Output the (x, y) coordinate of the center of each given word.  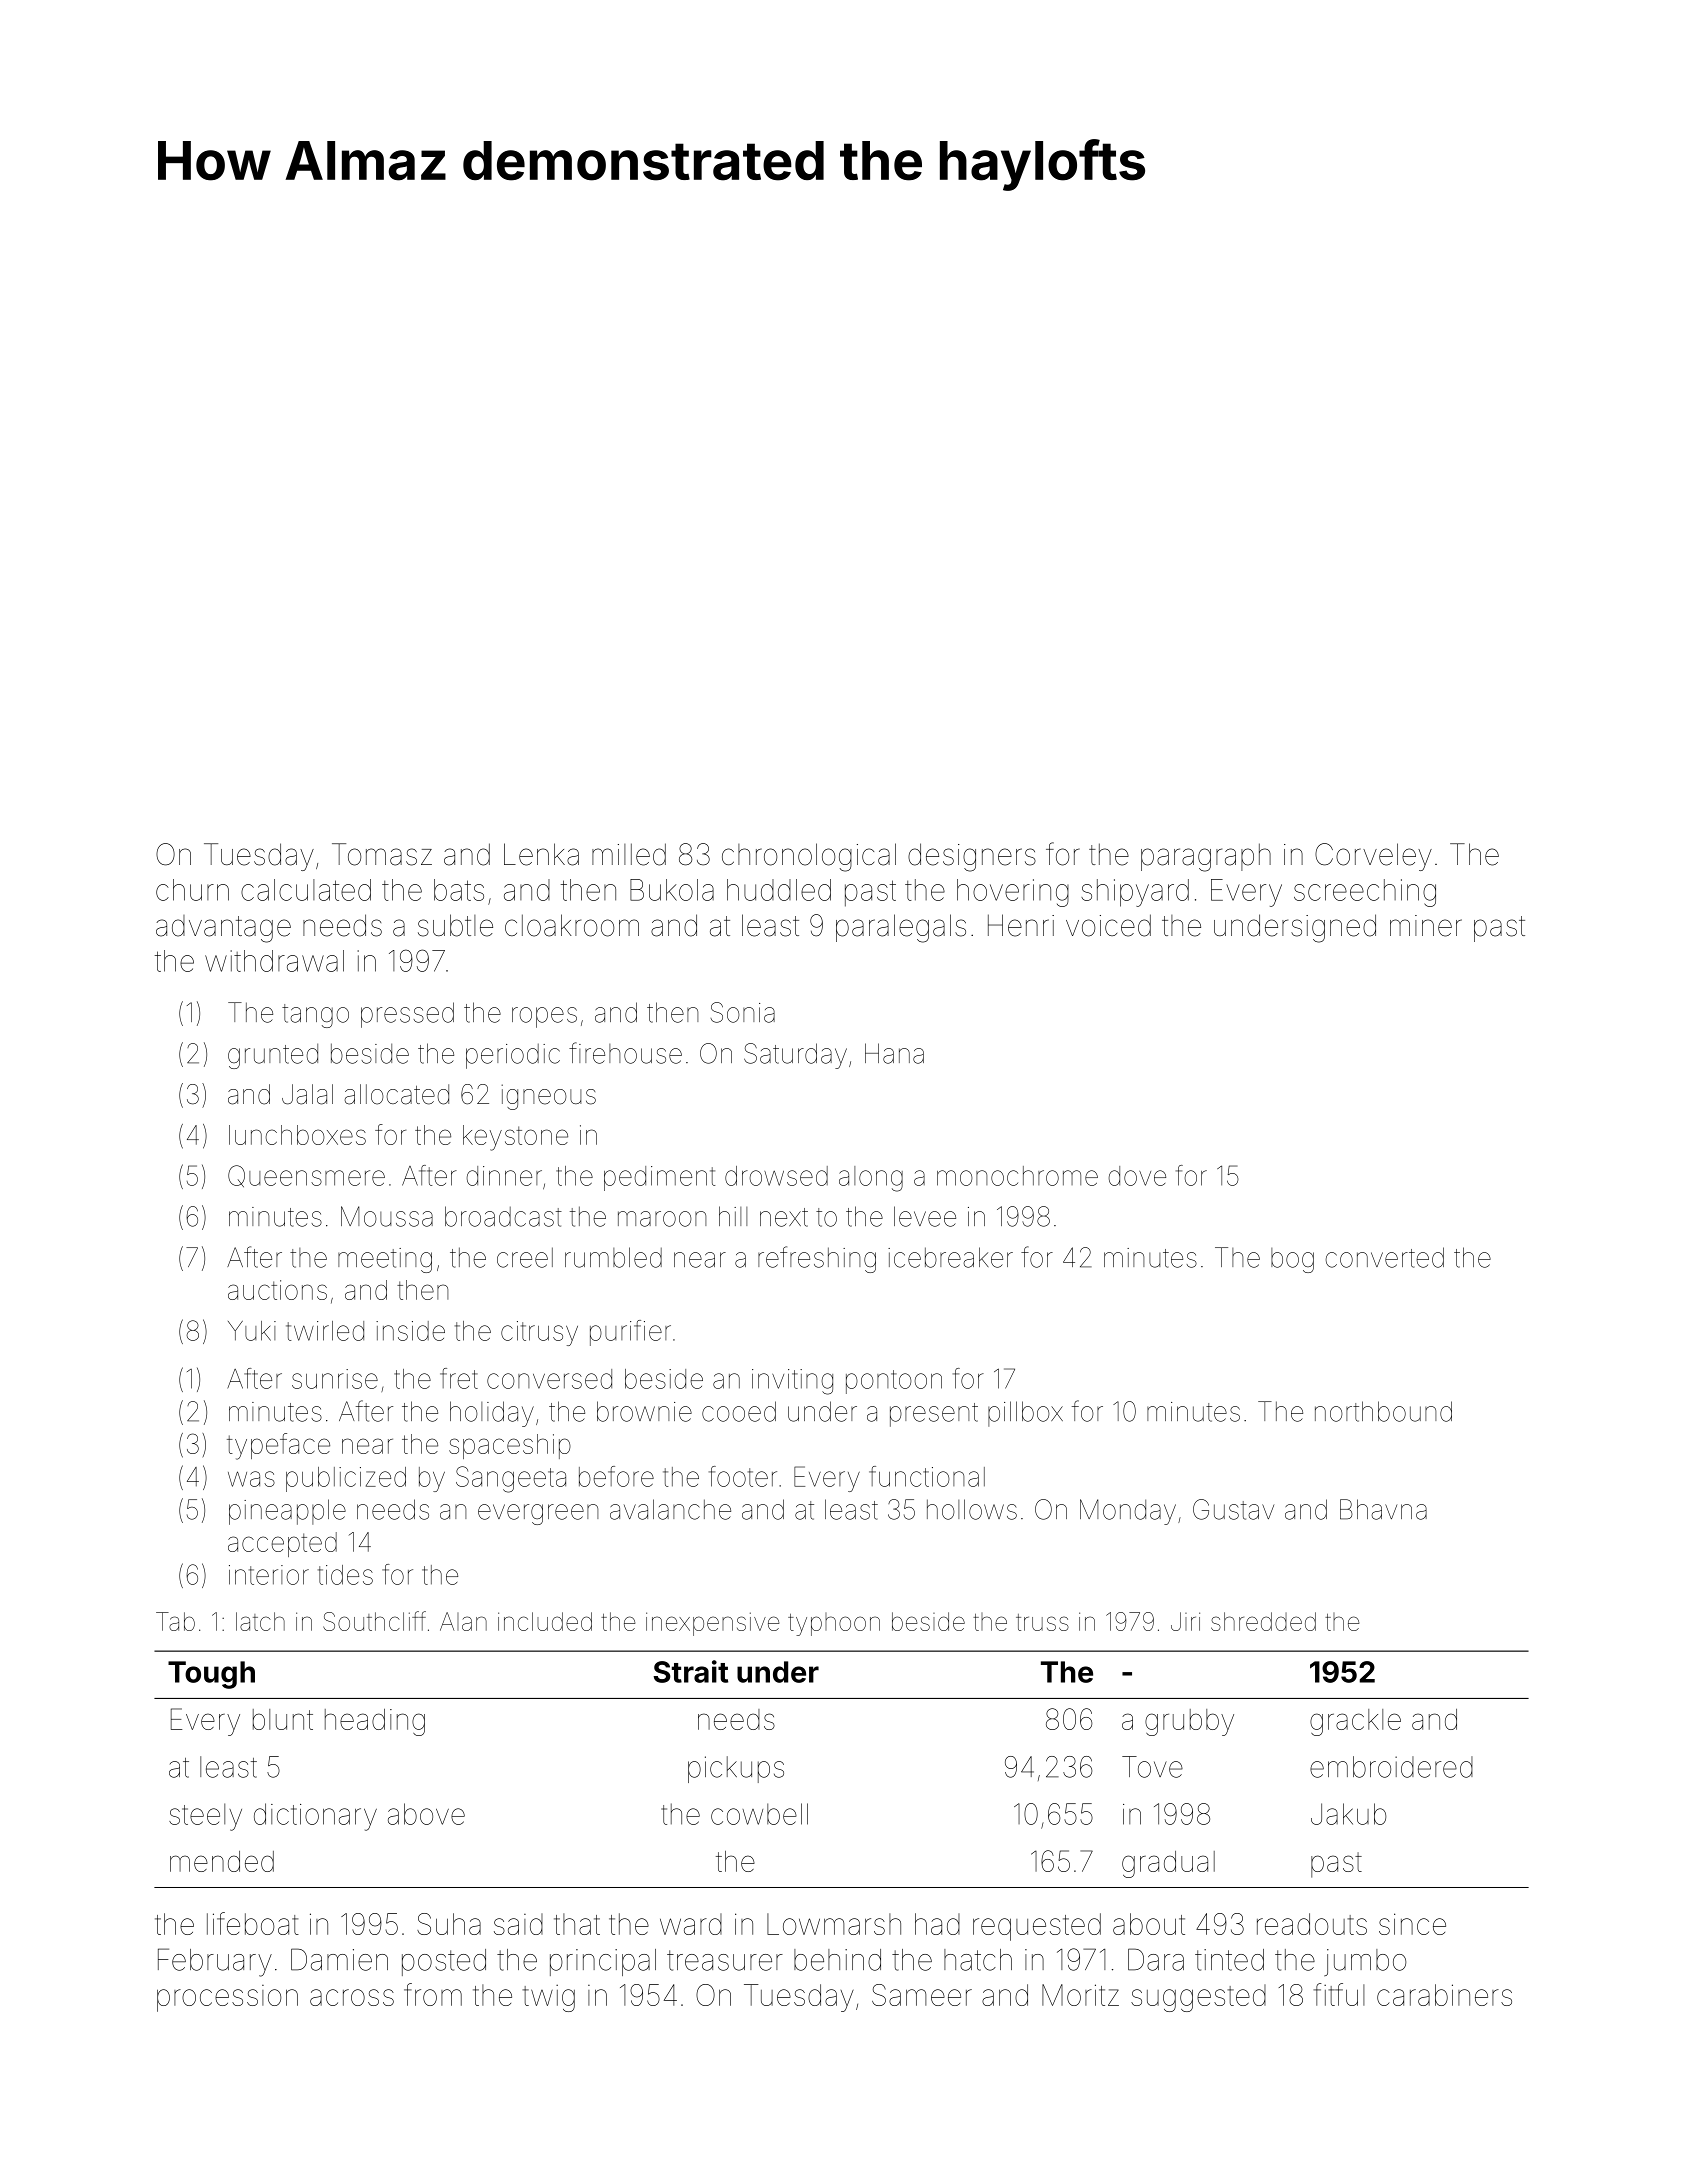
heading (375, 1722)
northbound (1383, 1411)
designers (972, 857)
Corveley (1373, 857)
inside (410, 1331)
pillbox (1025, 1414)
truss (1042, 1622)
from (433, 1994)
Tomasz (382, 854)
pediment (659, 1178)
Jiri (1185, 1621)
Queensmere (306, 1176)
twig (549, 1998)
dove (1137, 1176)
